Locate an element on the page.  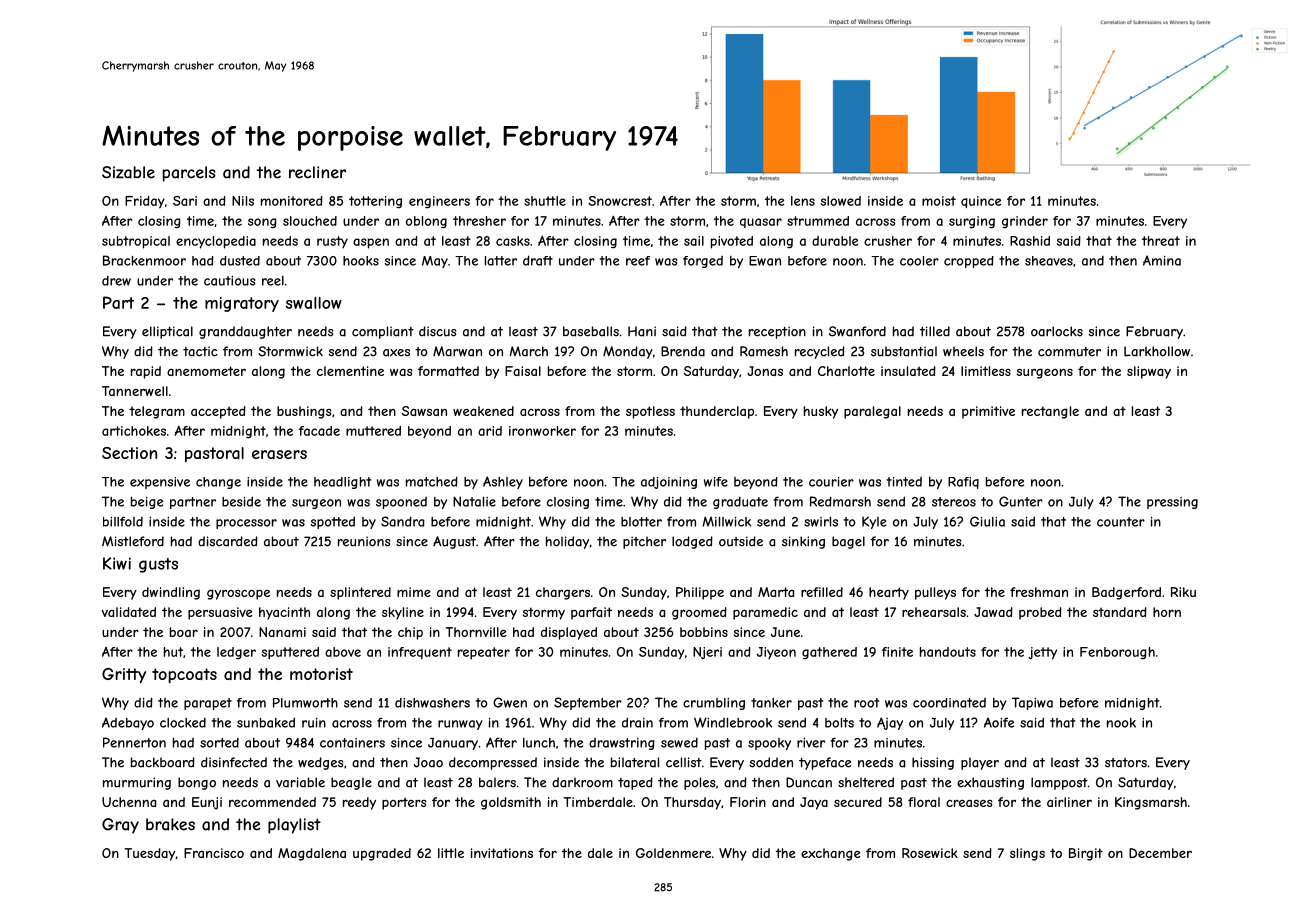
paralegal is located at coordinates (872, 412).
